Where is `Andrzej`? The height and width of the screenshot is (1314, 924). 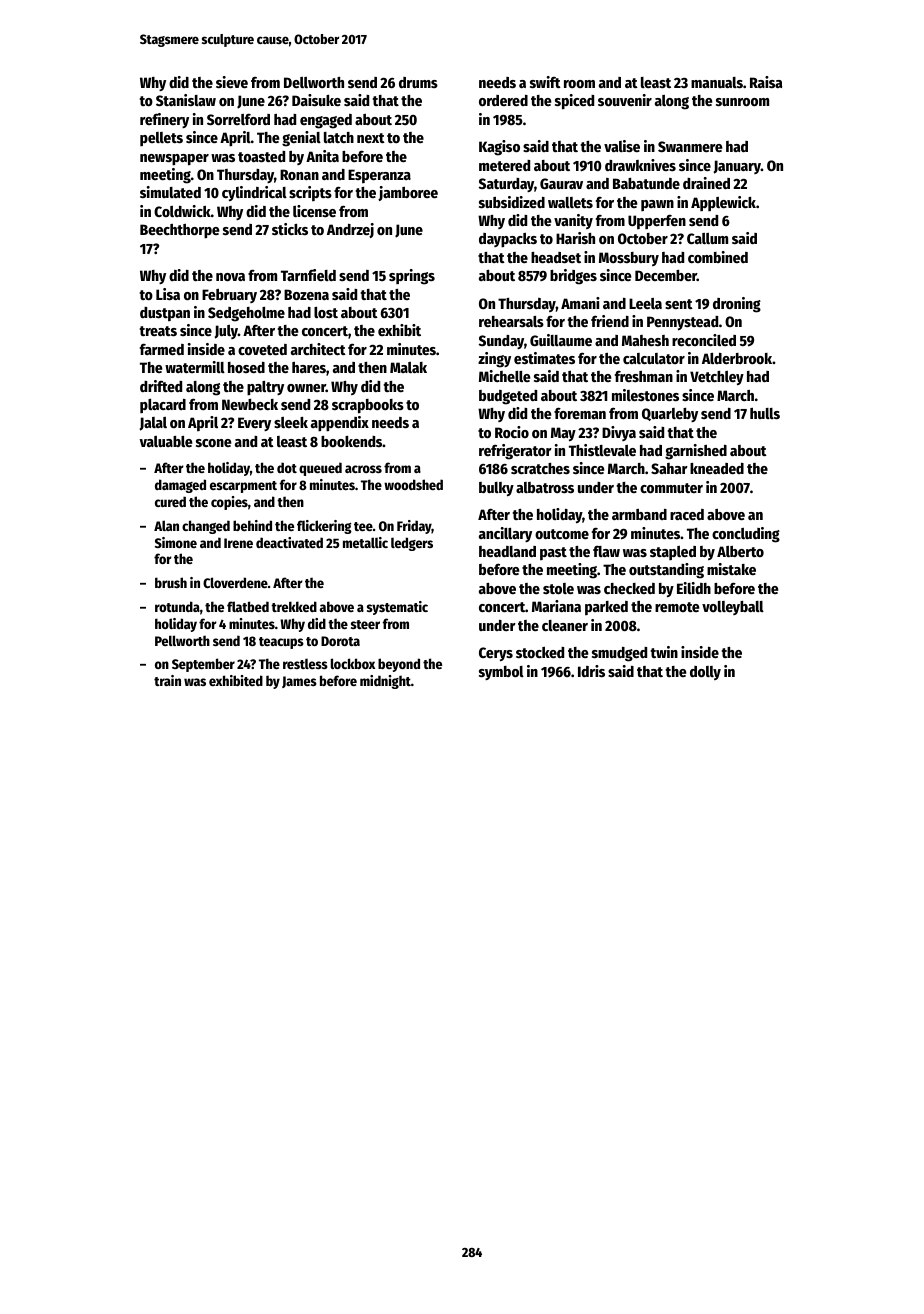
Andrzej is located at coordinates (350, 230).
